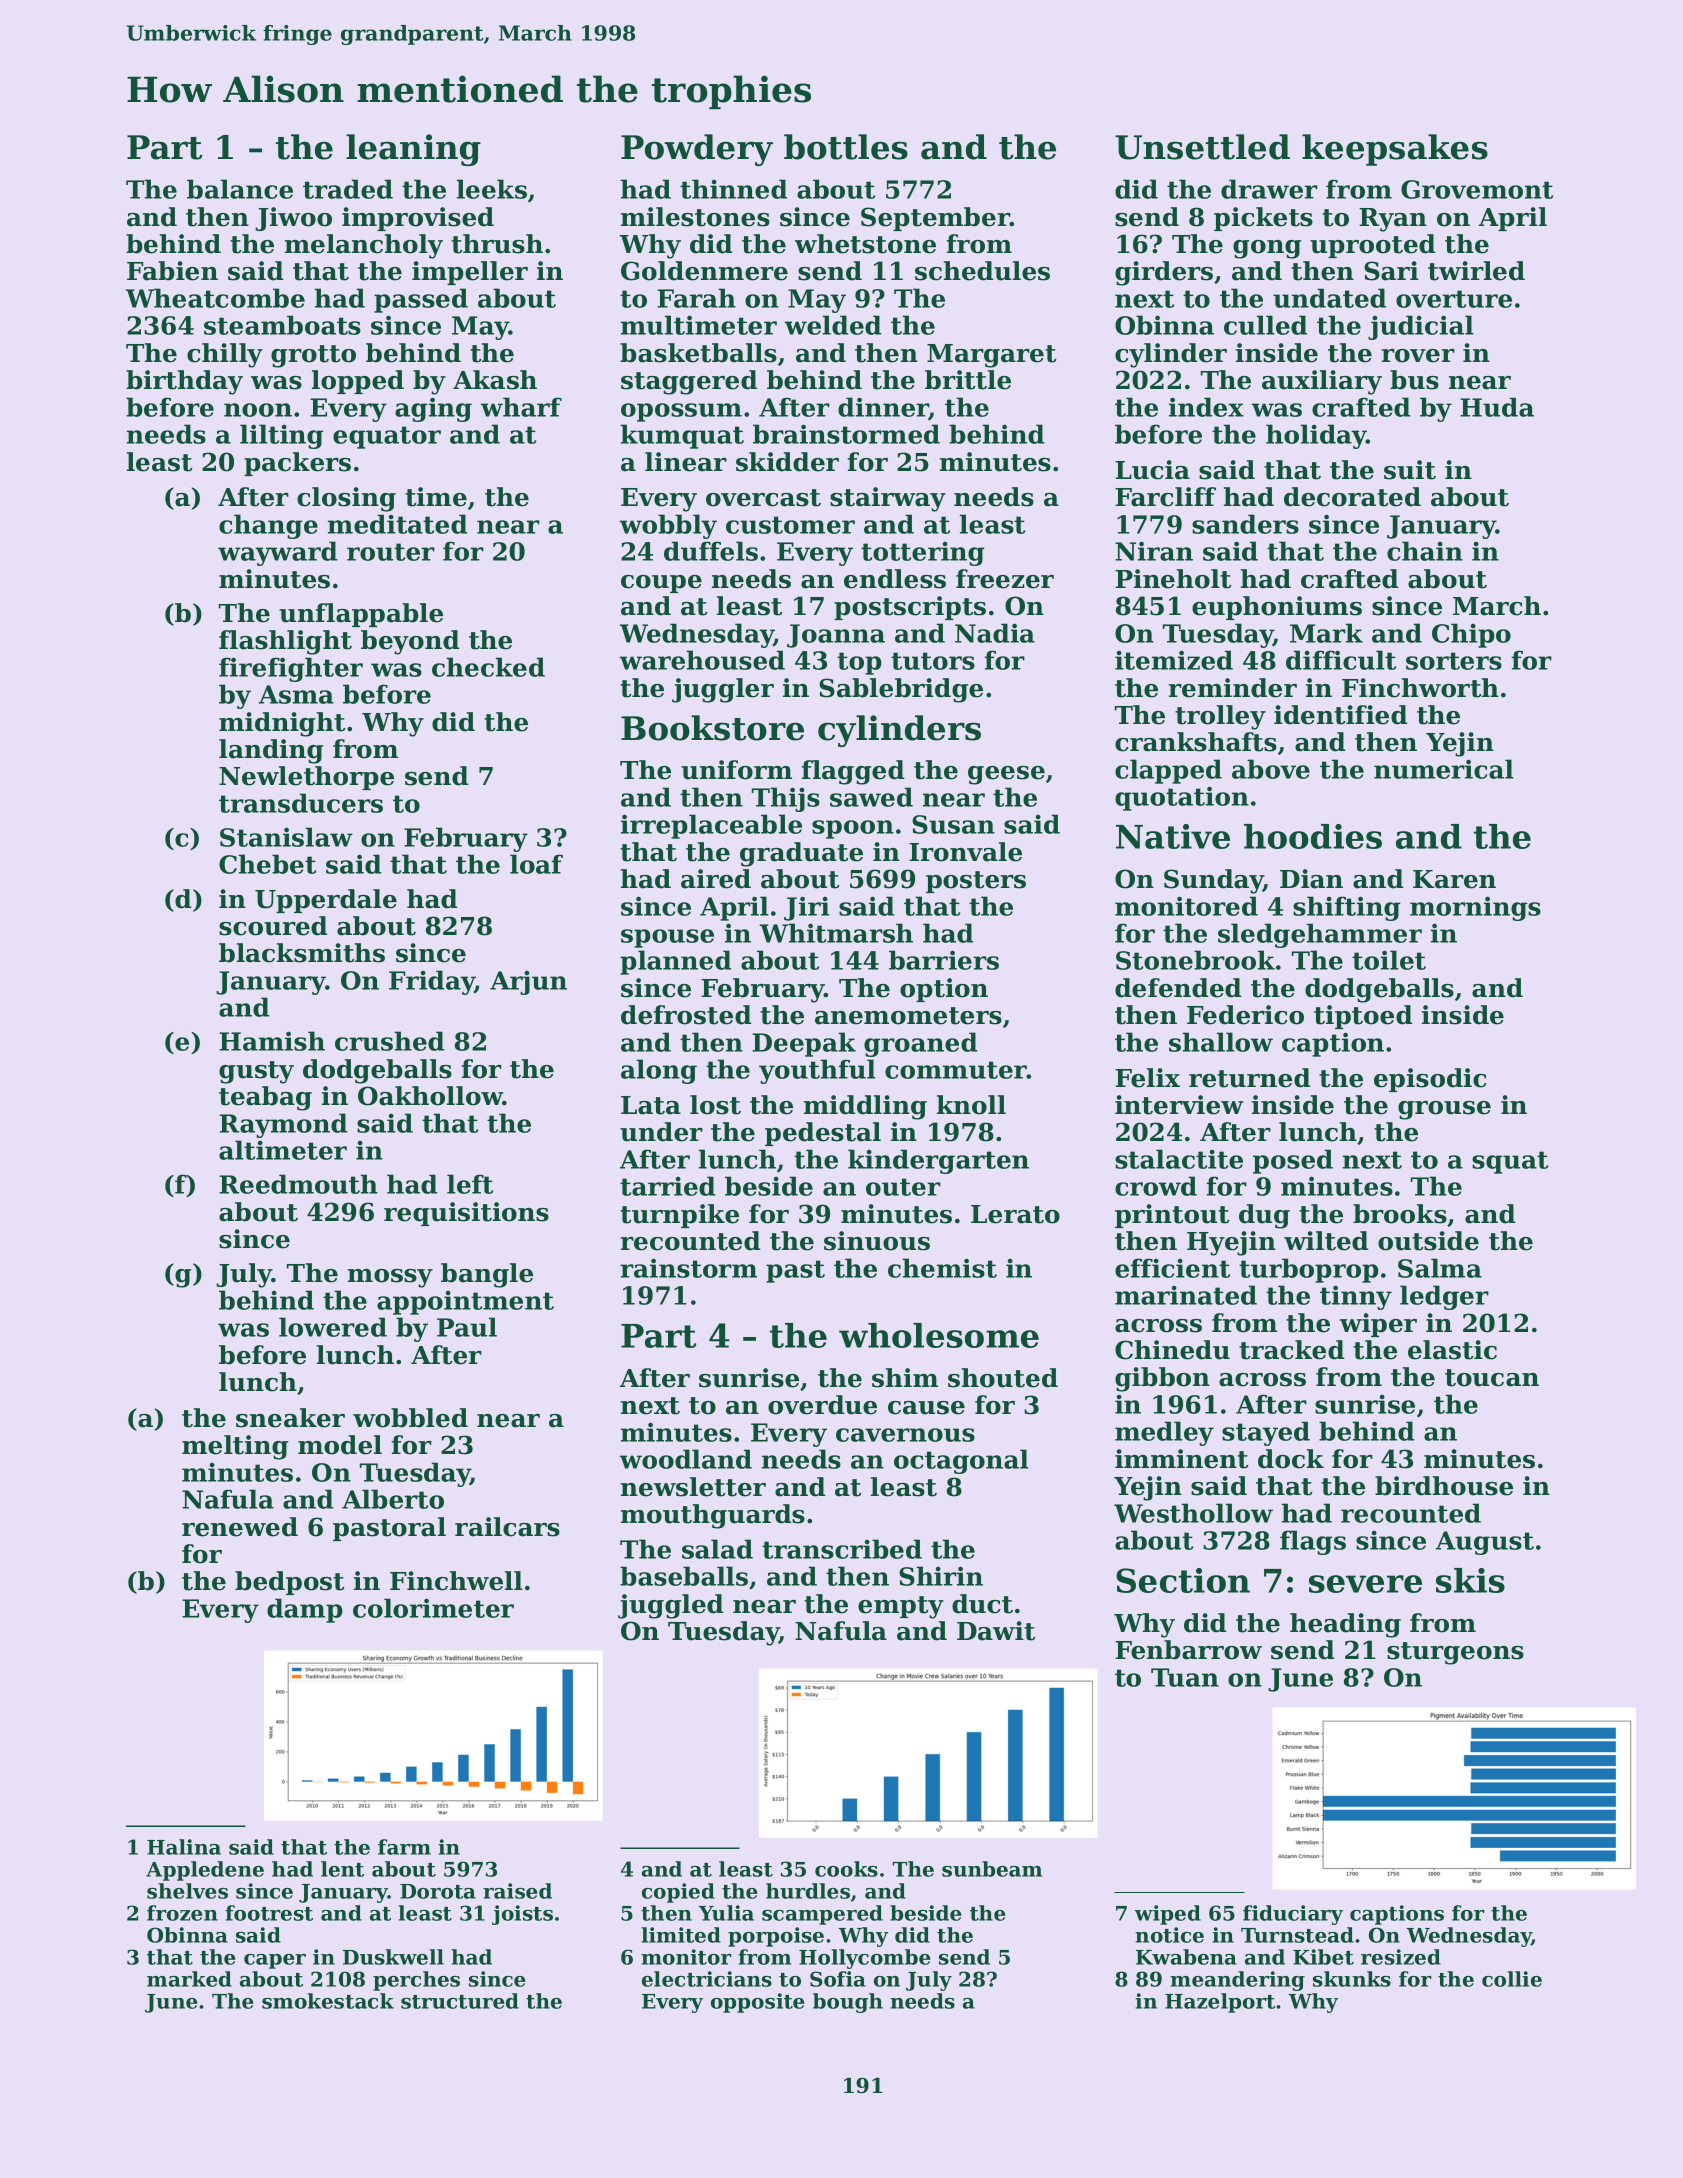 This document has height=2178, width=1683. I want to click on structured, so click(460, 2001).
